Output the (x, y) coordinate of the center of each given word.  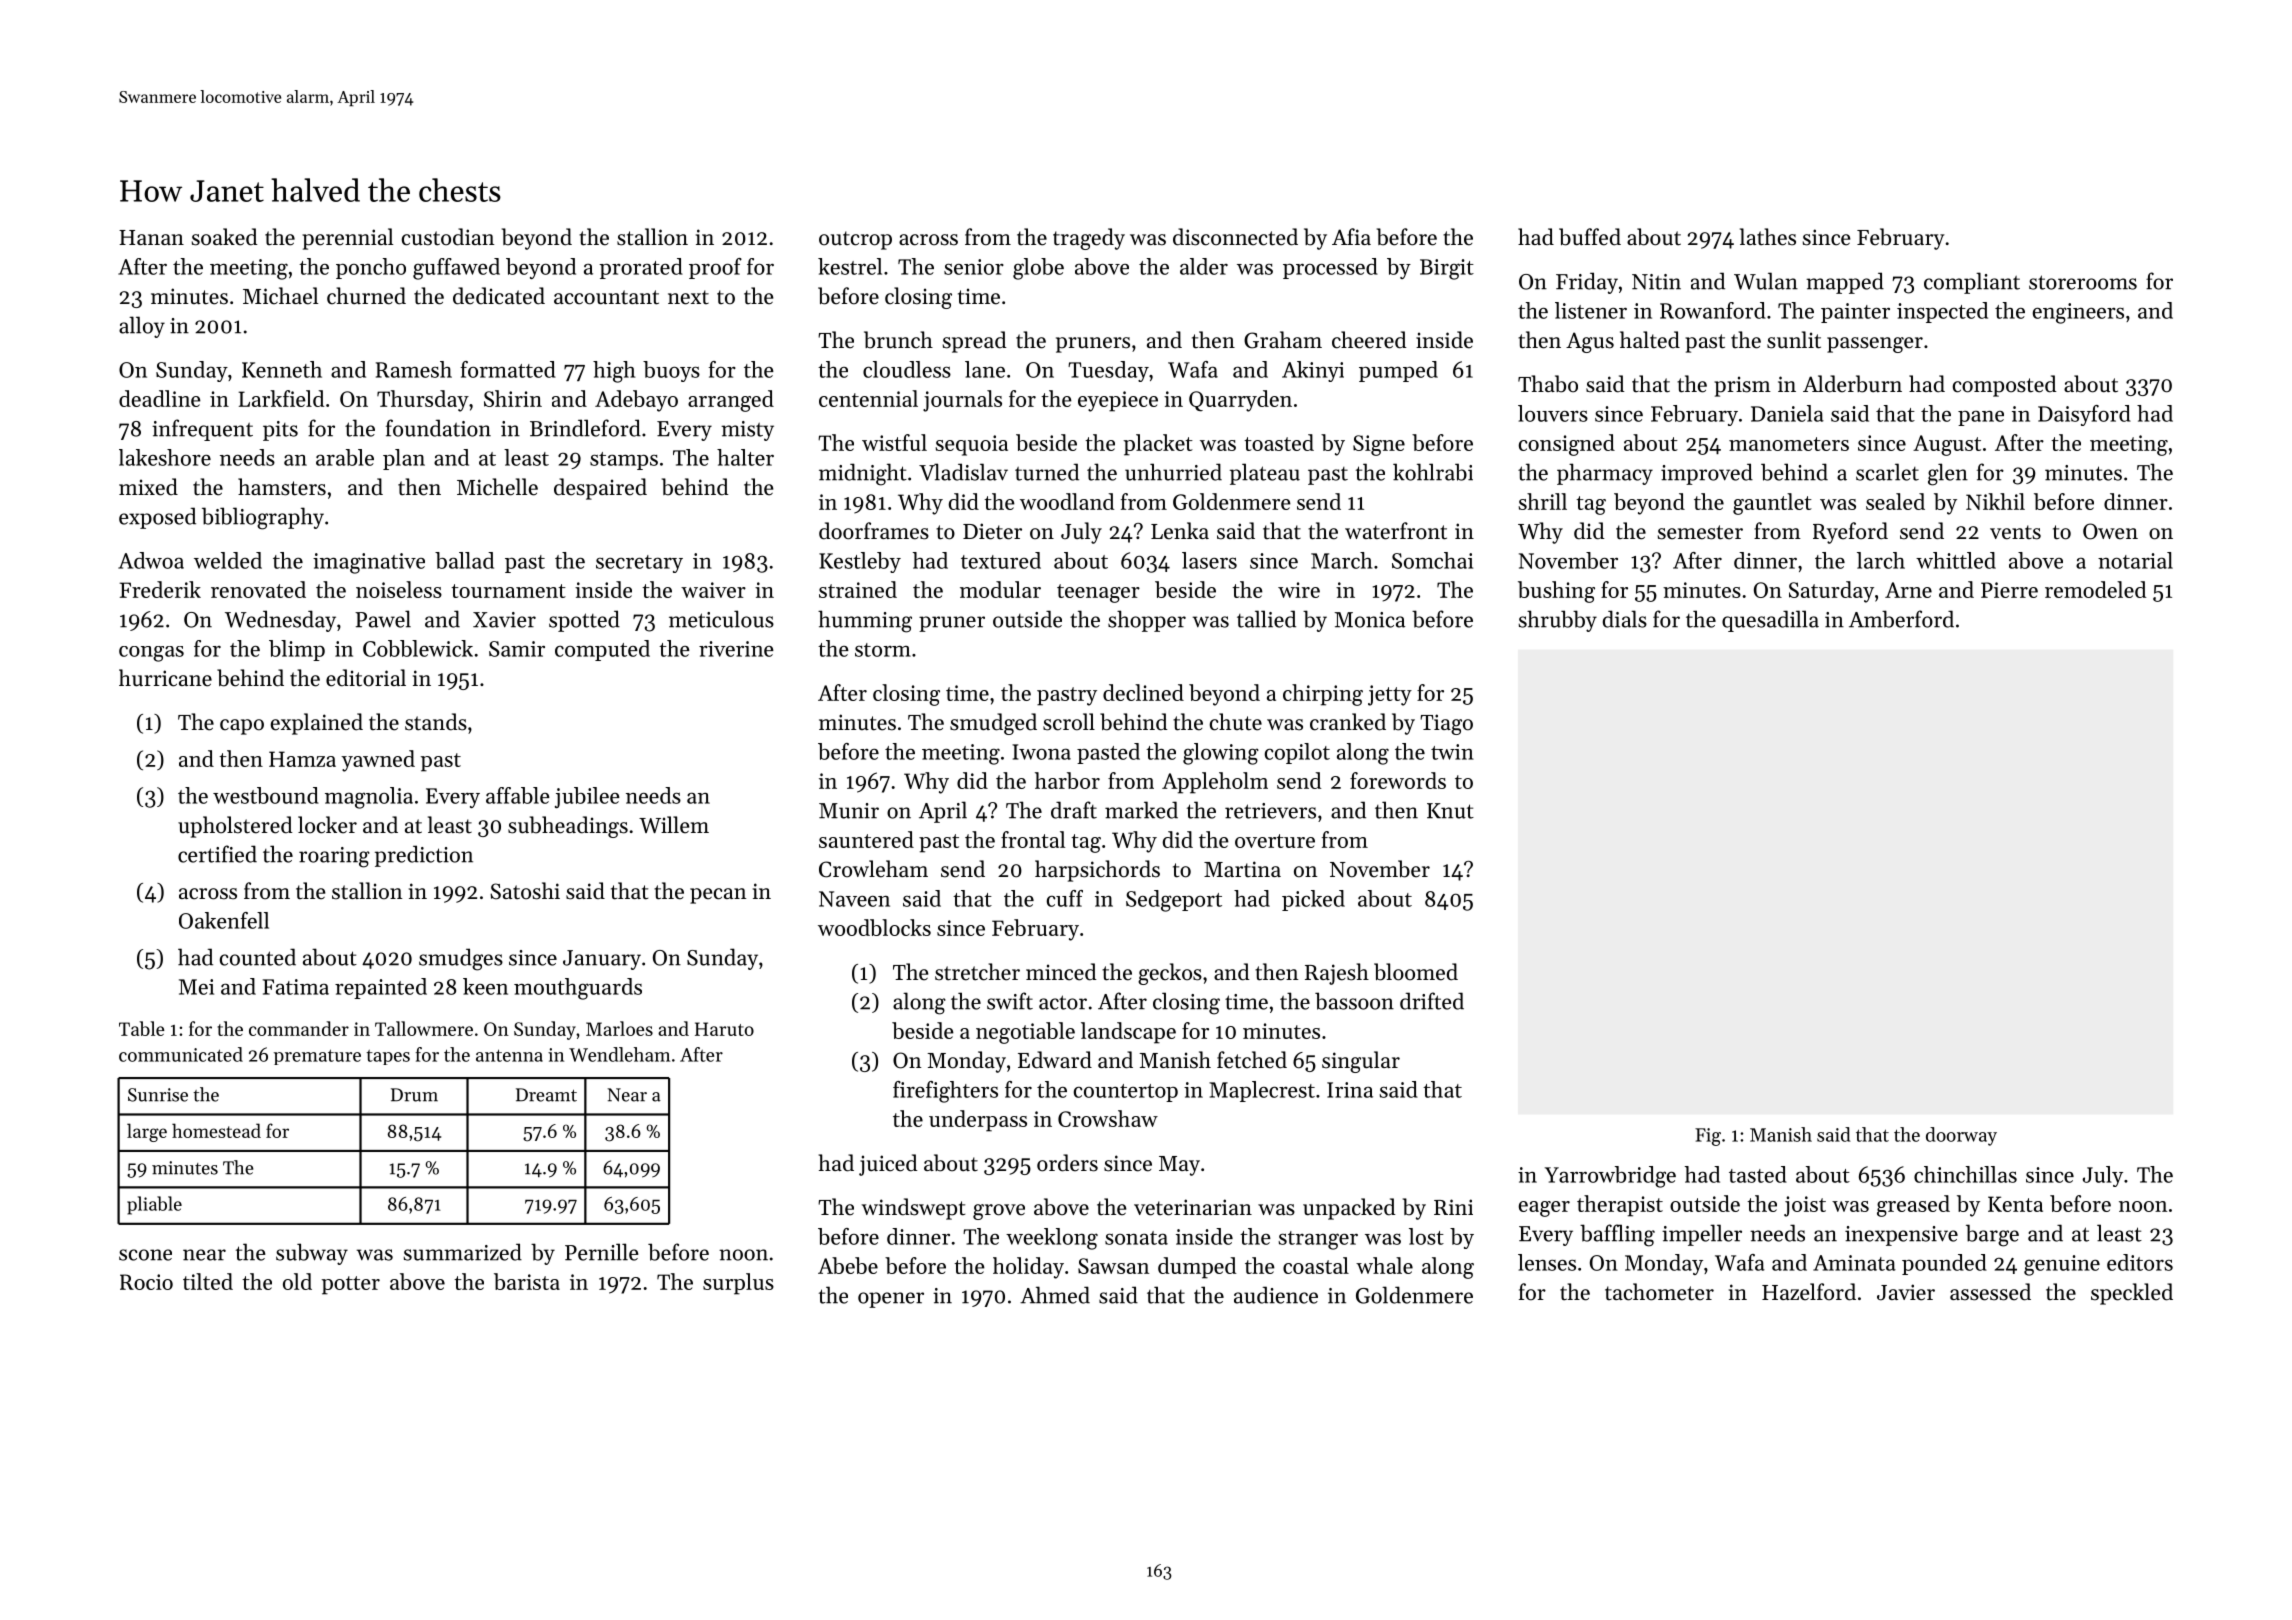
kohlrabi (1433, 472)
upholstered (235, 827)
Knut (1450, 811)
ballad (464, 560)
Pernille (602, 1252)
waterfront (1396, 531)
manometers (1789, 444)
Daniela (1787, 413)
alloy (142, 327)
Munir (849, 811)
